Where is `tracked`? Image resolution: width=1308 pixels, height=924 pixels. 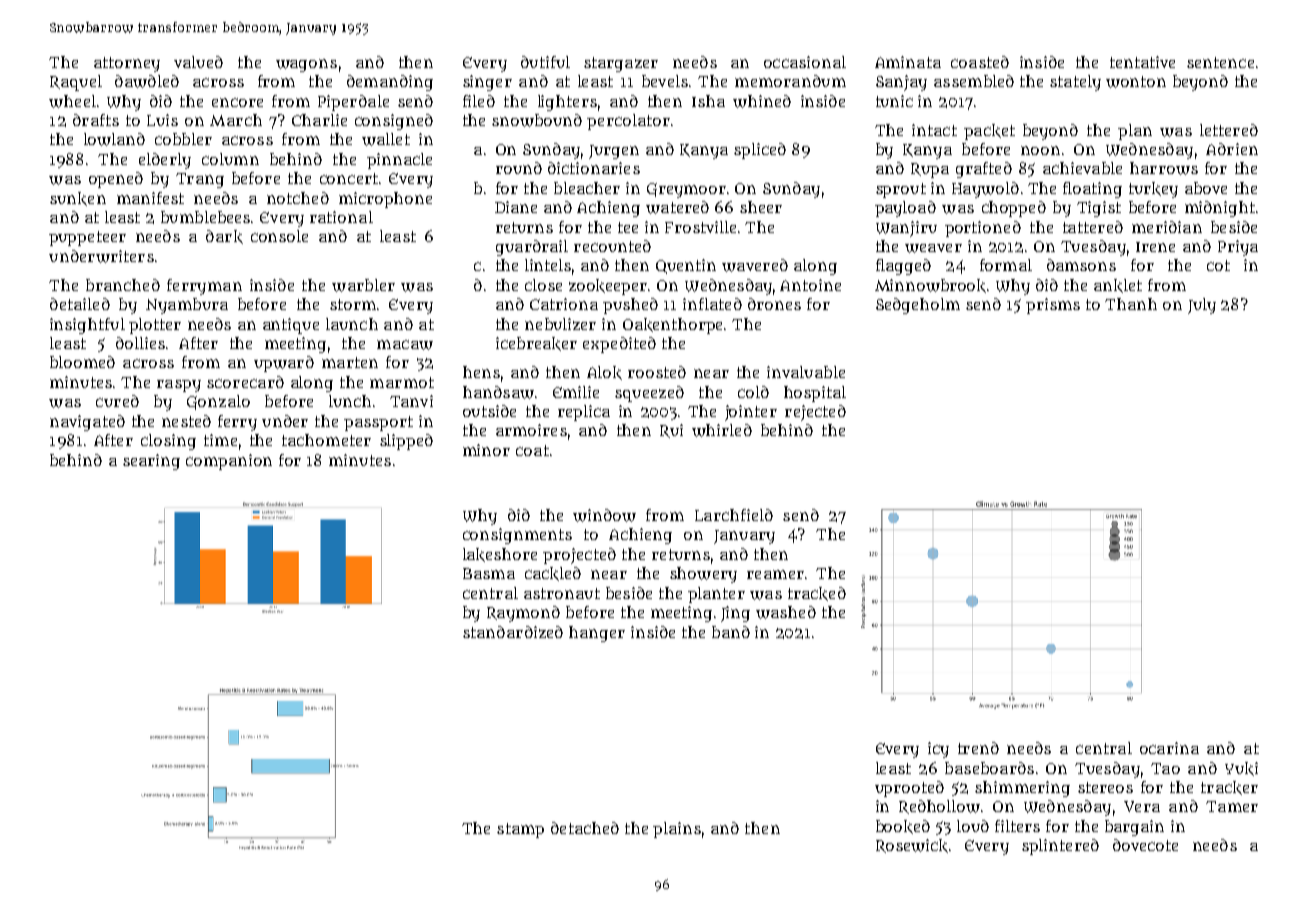 tracked is located at coordinates (817, 594).
